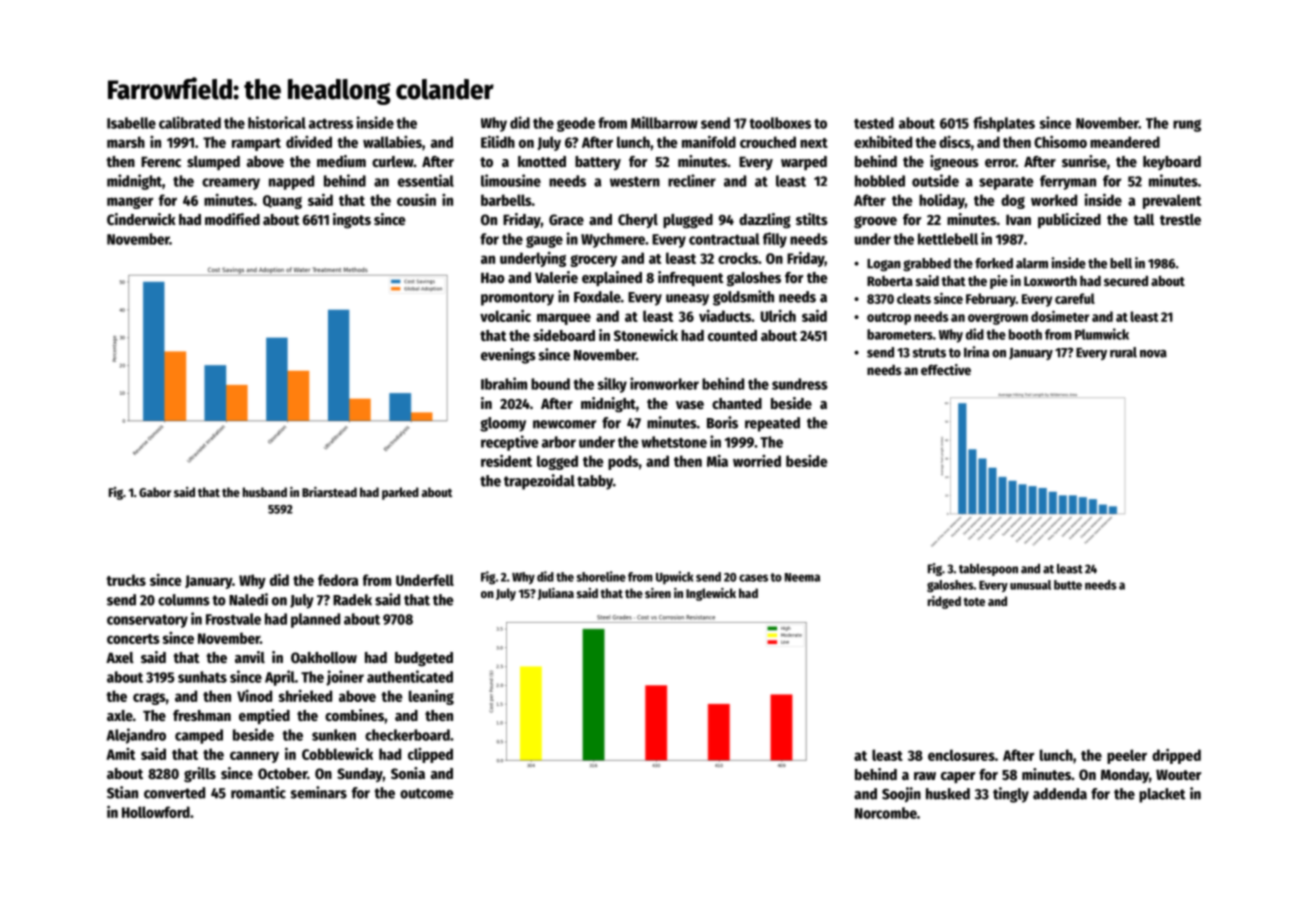 This image has width=1308, height=924. Describe the element at coordinates (505, 315) in the image. I see `volcanic` at that location.
